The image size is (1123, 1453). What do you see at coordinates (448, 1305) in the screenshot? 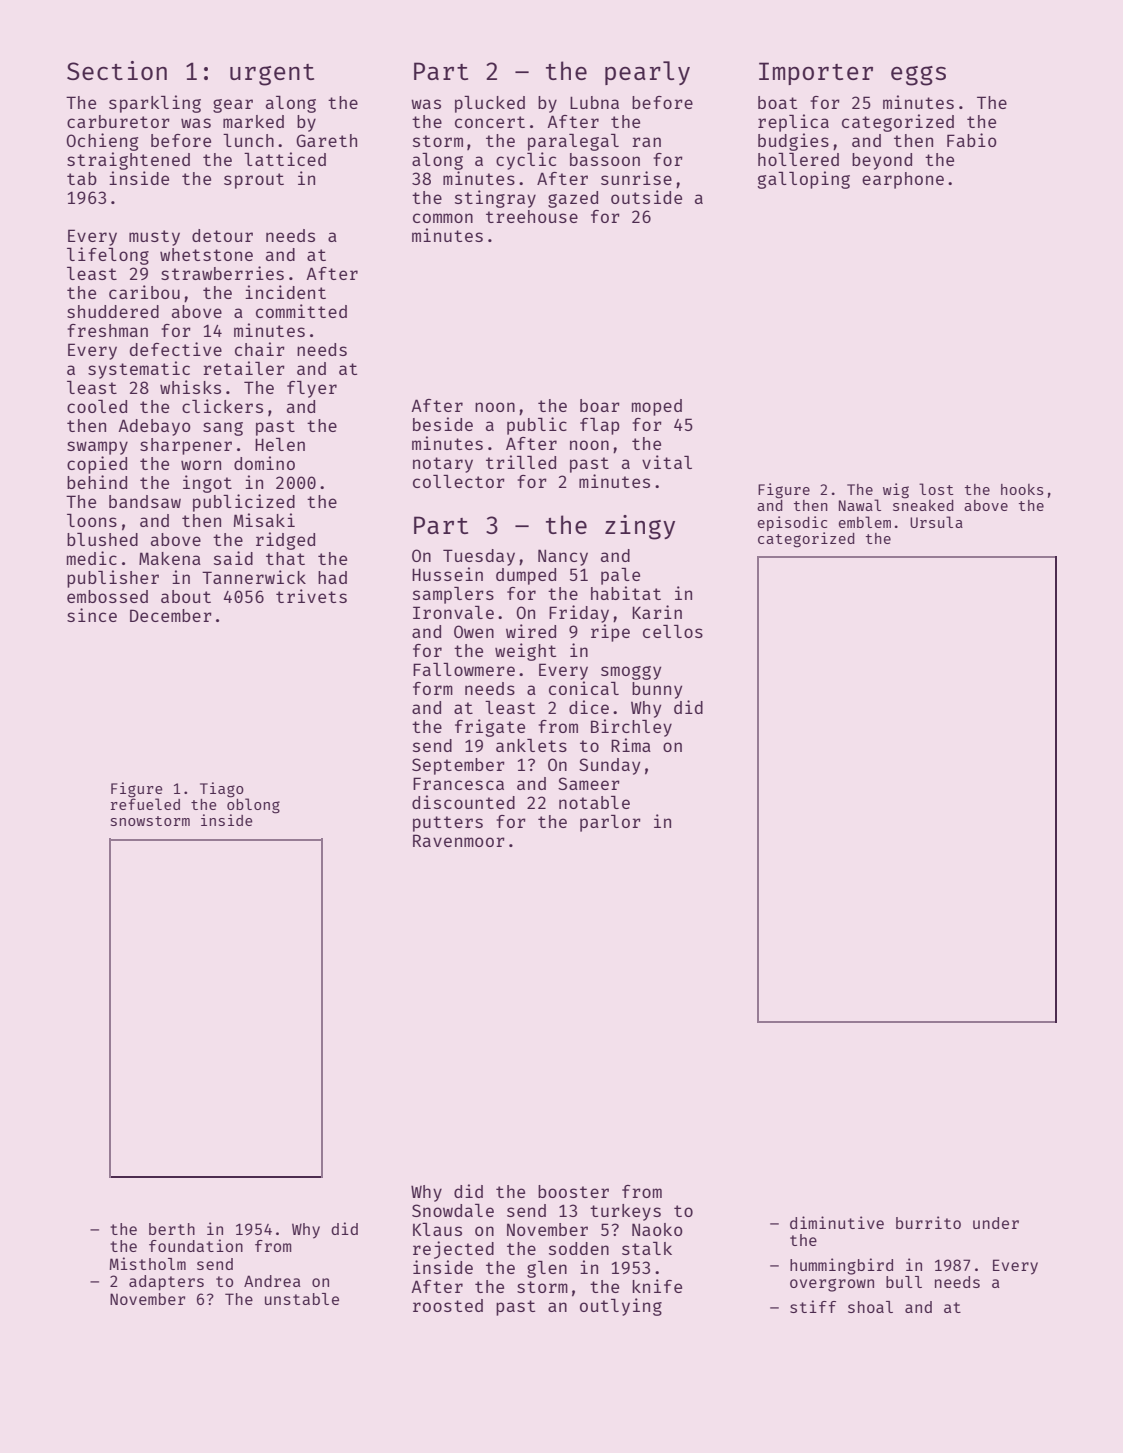
I see `roosted` at bounding box center [448, 1305].
